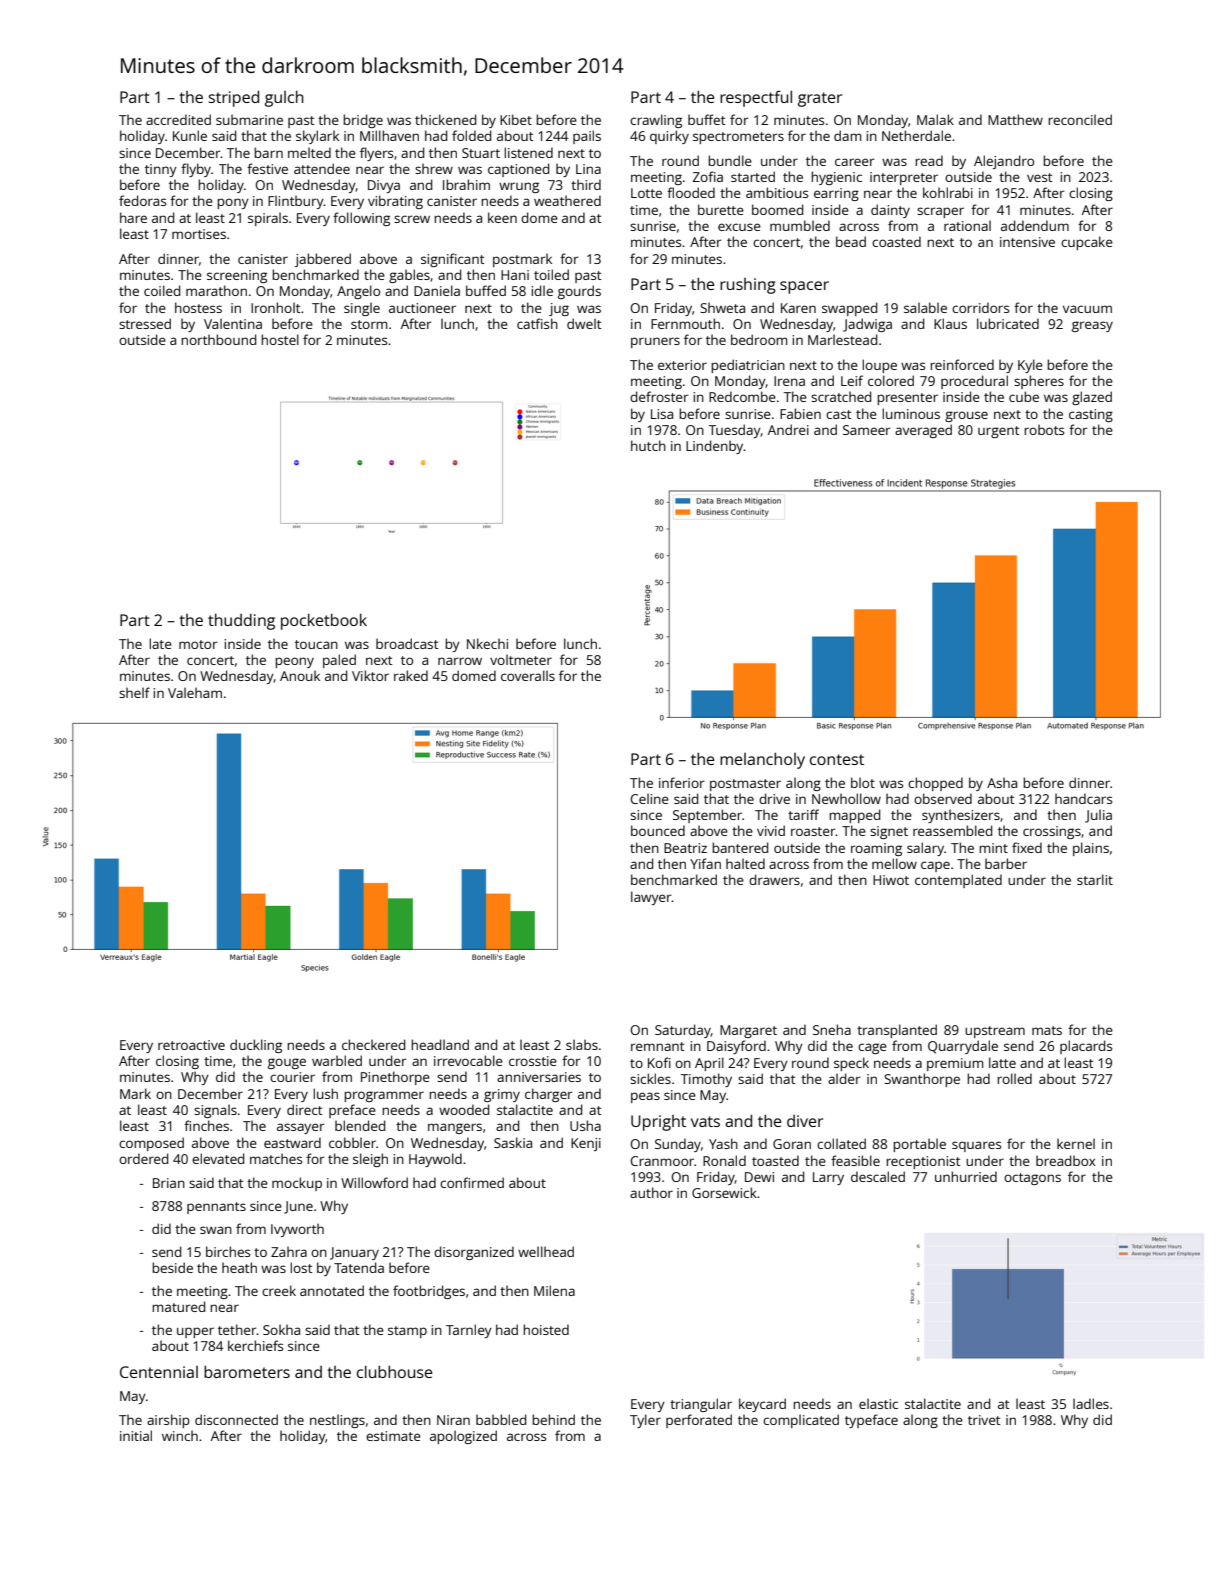 The width and height of the screenshot is (1232, 1595). I want to click on sickles, so click(650, 1078).
